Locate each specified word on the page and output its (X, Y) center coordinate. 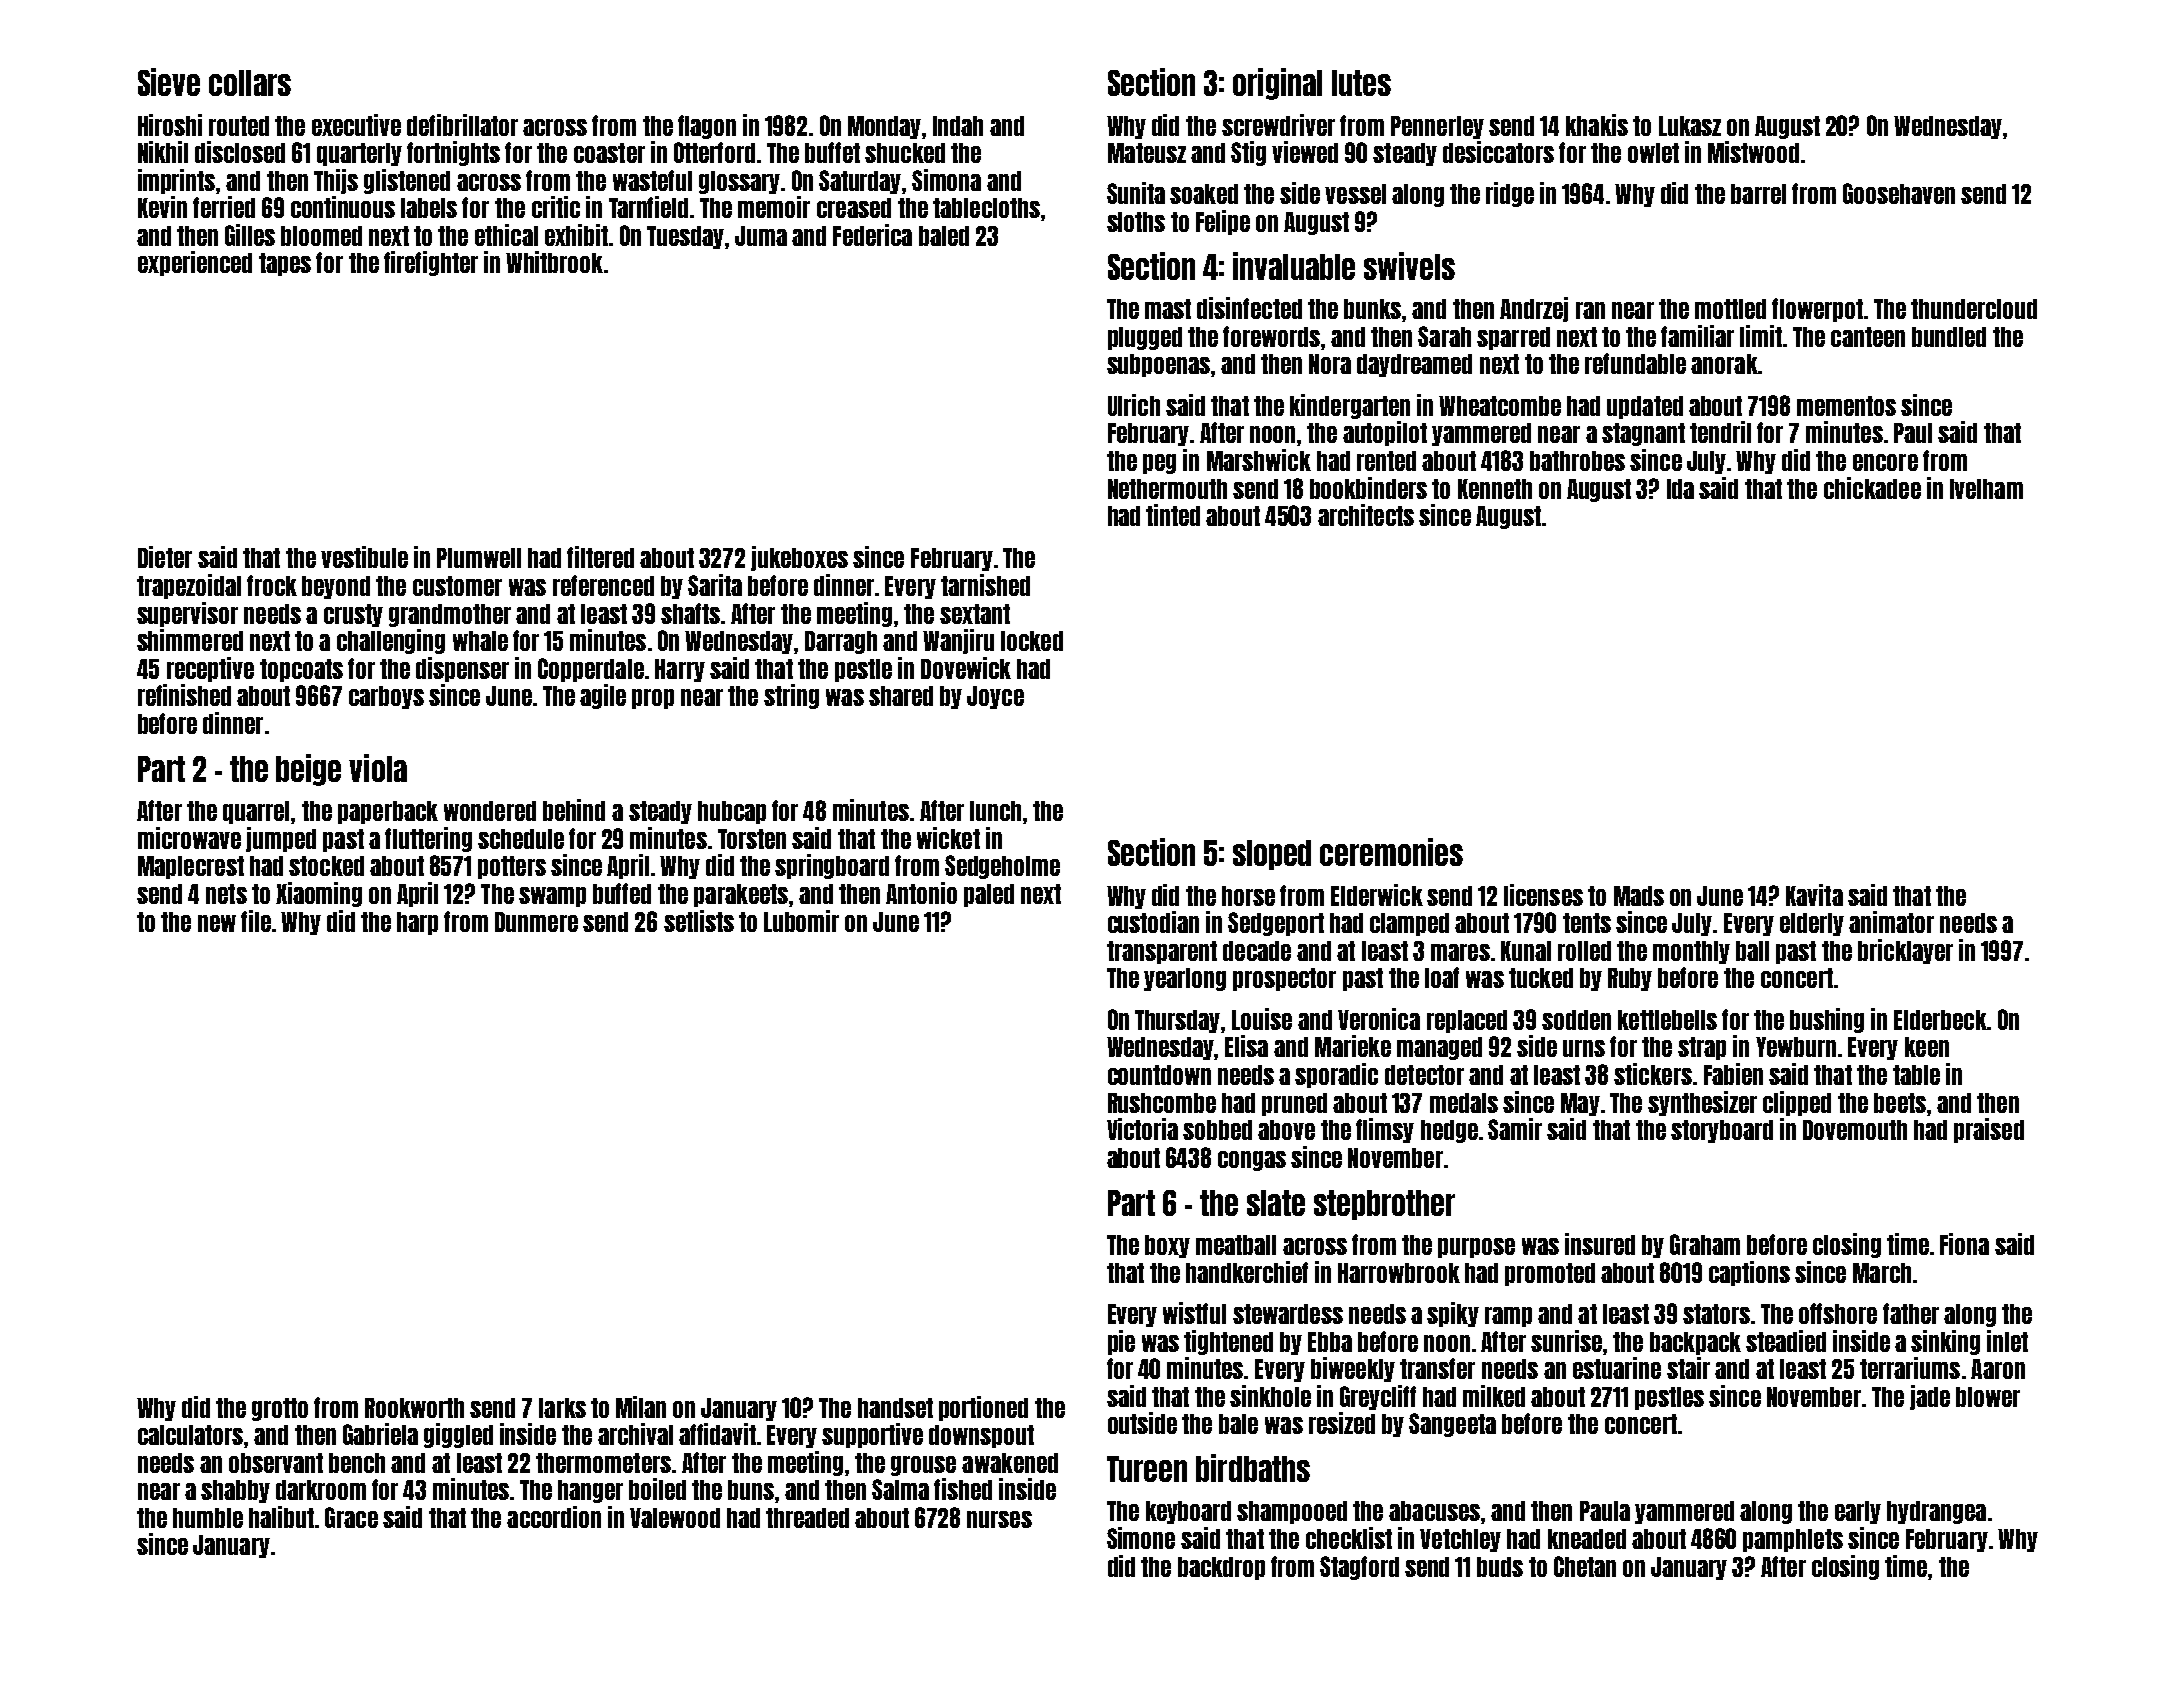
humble (208, 1518)
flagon (707, 127)
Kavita (1814, 895)
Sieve (169, 82)
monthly (1691, 952)
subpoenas (1158, 365)
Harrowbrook (1399, 1273)
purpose (1476, 1248)
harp (417, 923)
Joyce (995, 697)
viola (378, 768)
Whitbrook (554, 262)
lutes (1361, 83)
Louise (1262, 1019)
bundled (1949, 337)
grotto (280, 1409)
